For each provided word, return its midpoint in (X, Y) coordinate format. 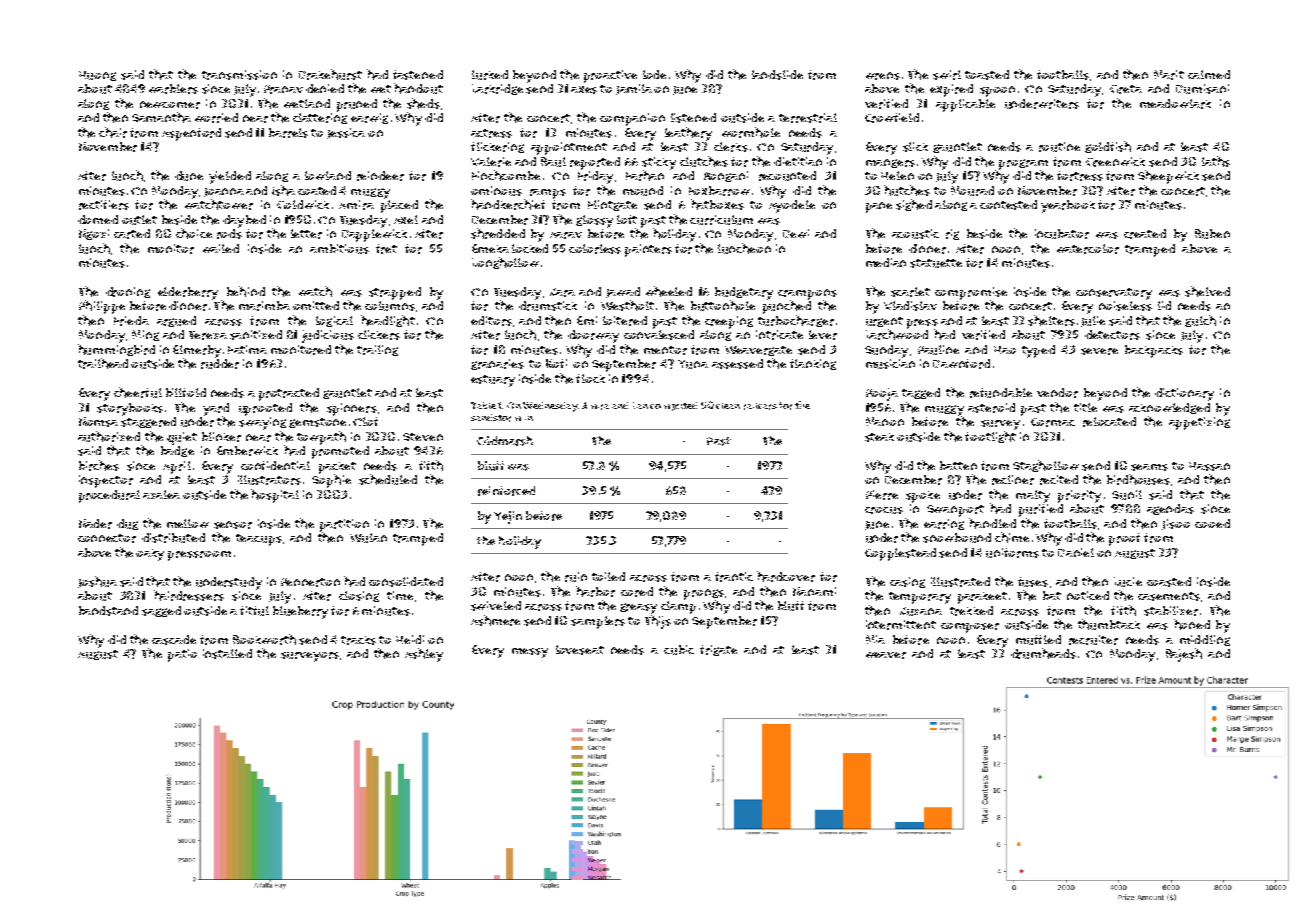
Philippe (102, 307)
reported (595, 163)
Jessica (346, 133)
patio (182, 655)
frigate (718, 650)
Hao (1005, 350)
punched (787, 307)
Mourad (972, 191)
